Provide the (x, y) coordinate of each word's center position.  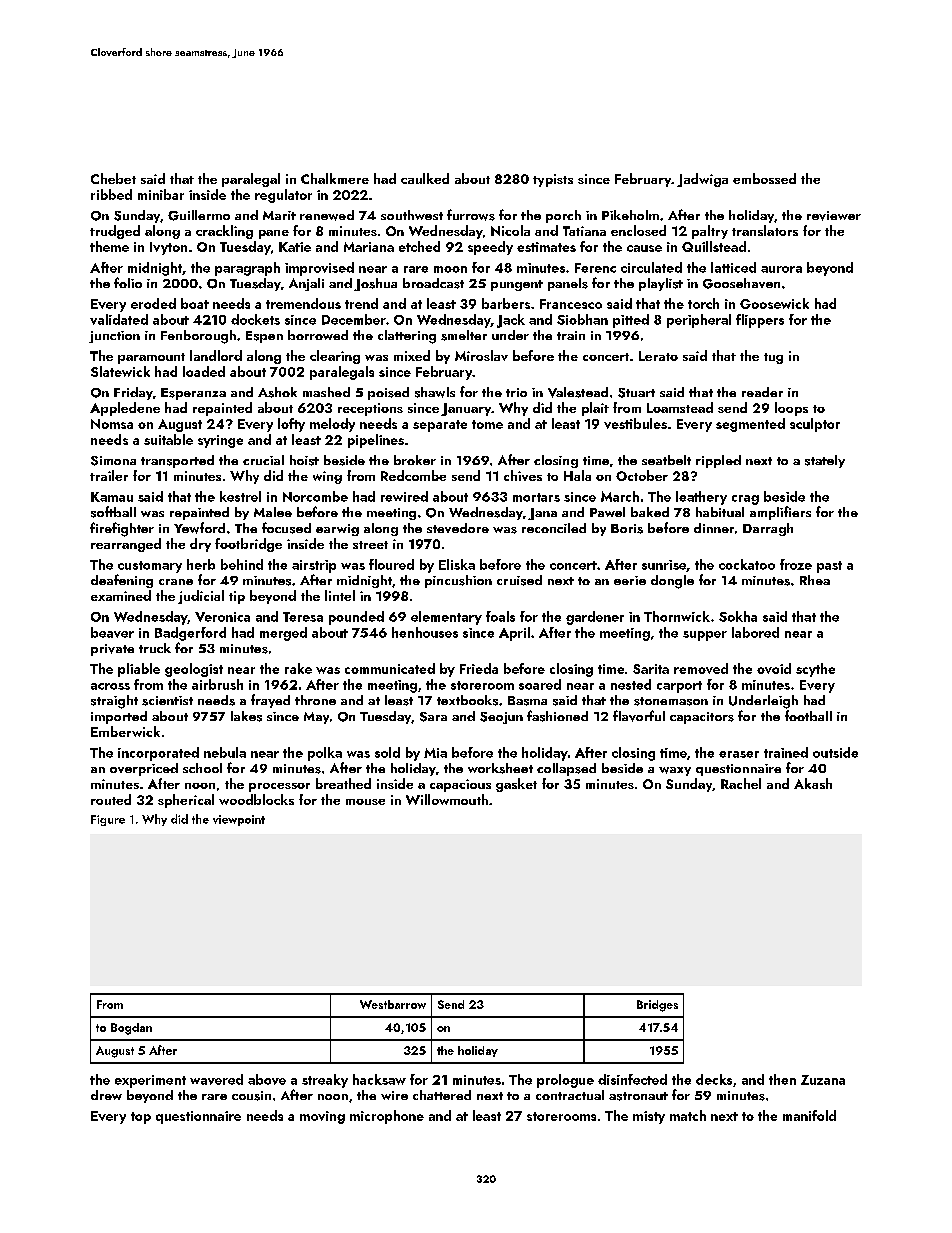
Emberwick (125, 731)
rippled (718, 461)
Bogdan (131, 1029)
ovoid (774, 668)
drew (106, 1095)
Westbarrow (393, 1004)
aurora (781, 269)
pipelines (376, 441)
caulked (425, 178)
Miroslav (481, 355)
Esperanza (193, 394)
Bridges (657, 1006)
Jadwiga (702, 180)
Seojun (501, 718)
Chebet (113, 178)
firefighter (122, 529)
